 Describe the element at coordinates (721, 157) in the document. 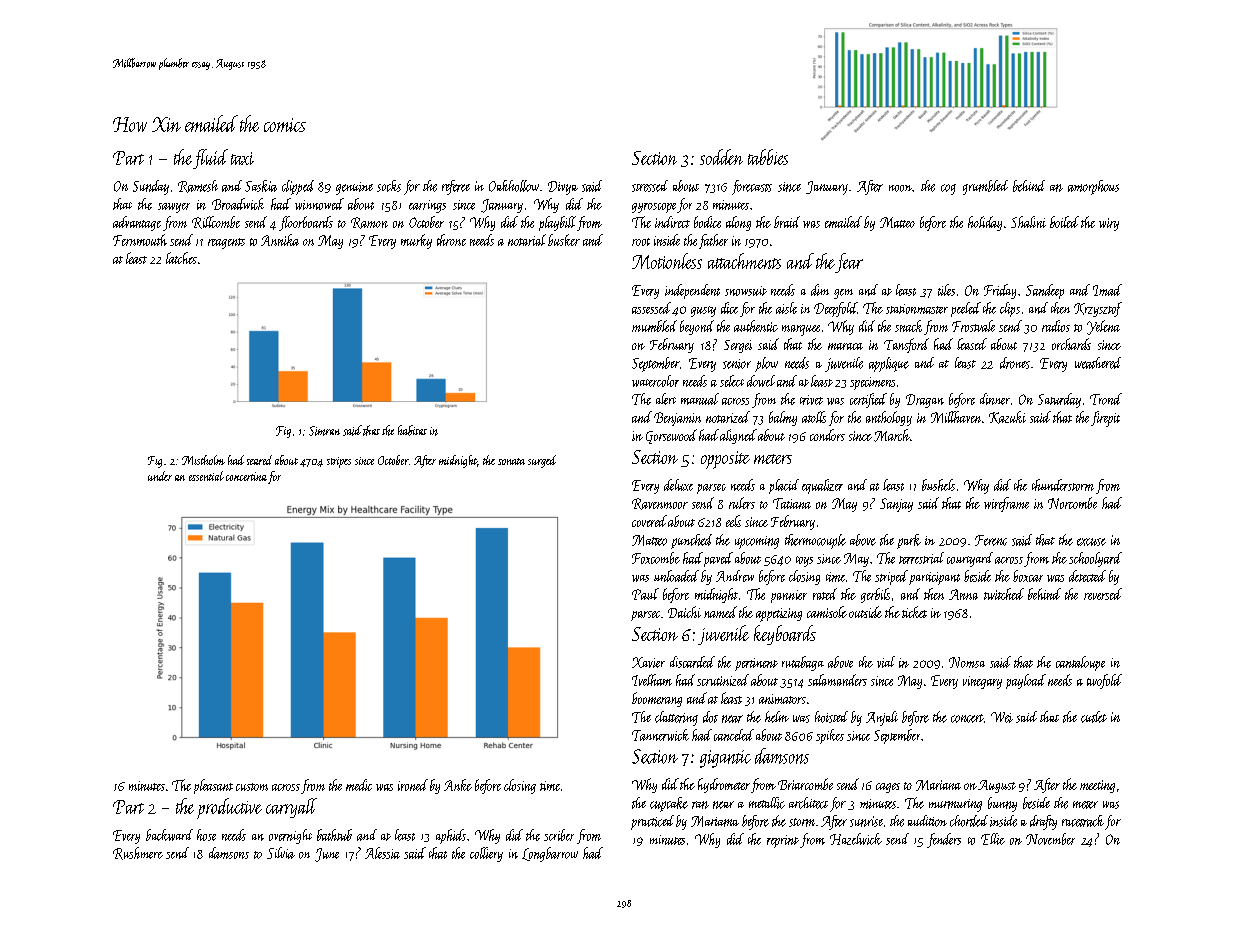

I see `sodden` at that location.
